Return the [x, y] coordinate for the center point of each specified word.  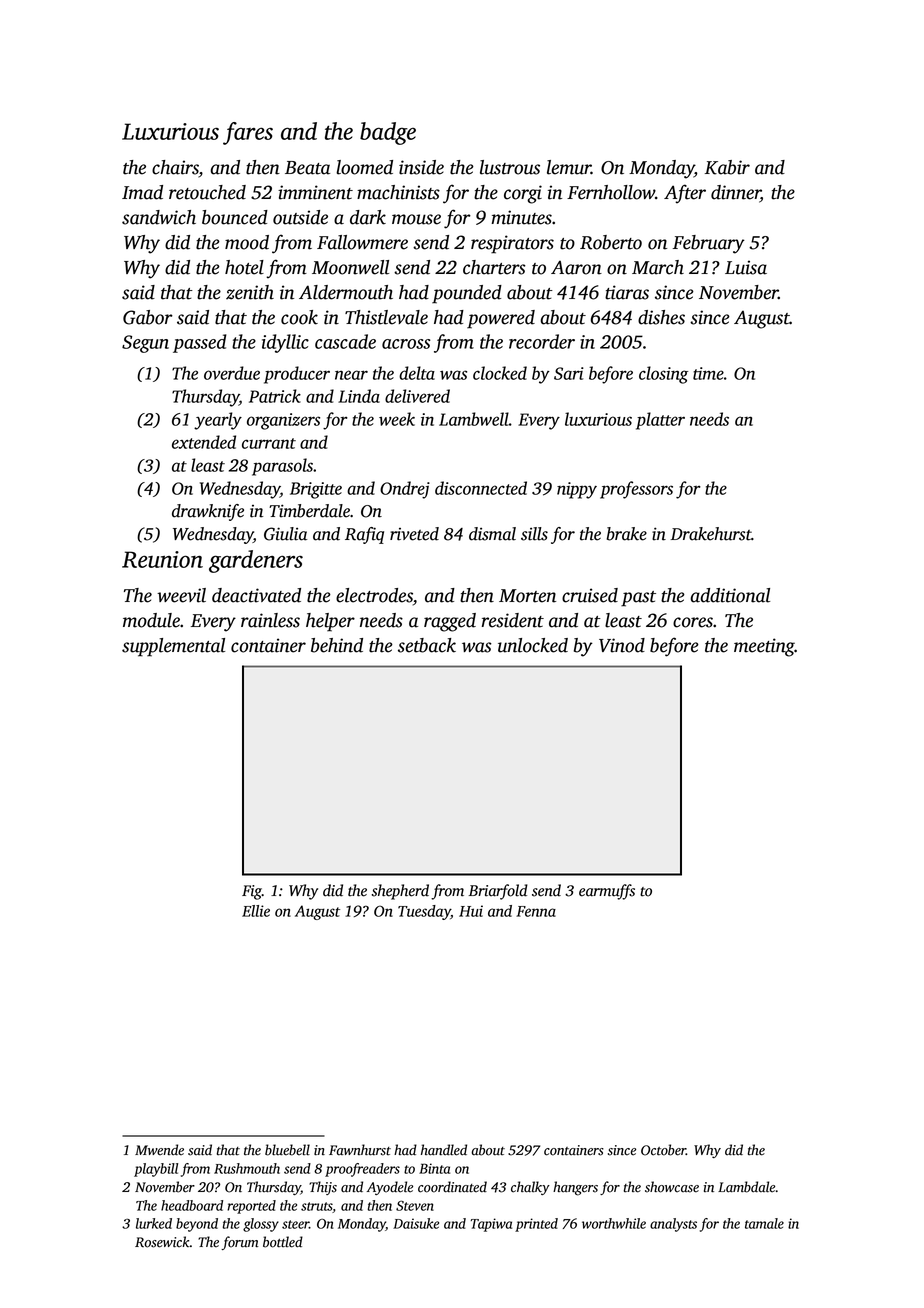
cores [693, 622]
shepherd [400, 892]
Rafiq [364, 535]
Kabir [727, 167]
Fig [252, 892]
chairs [175, 168]
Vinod [622, 645]
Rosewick [162, 1242]
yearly [218, 421]
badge [388, 133]
